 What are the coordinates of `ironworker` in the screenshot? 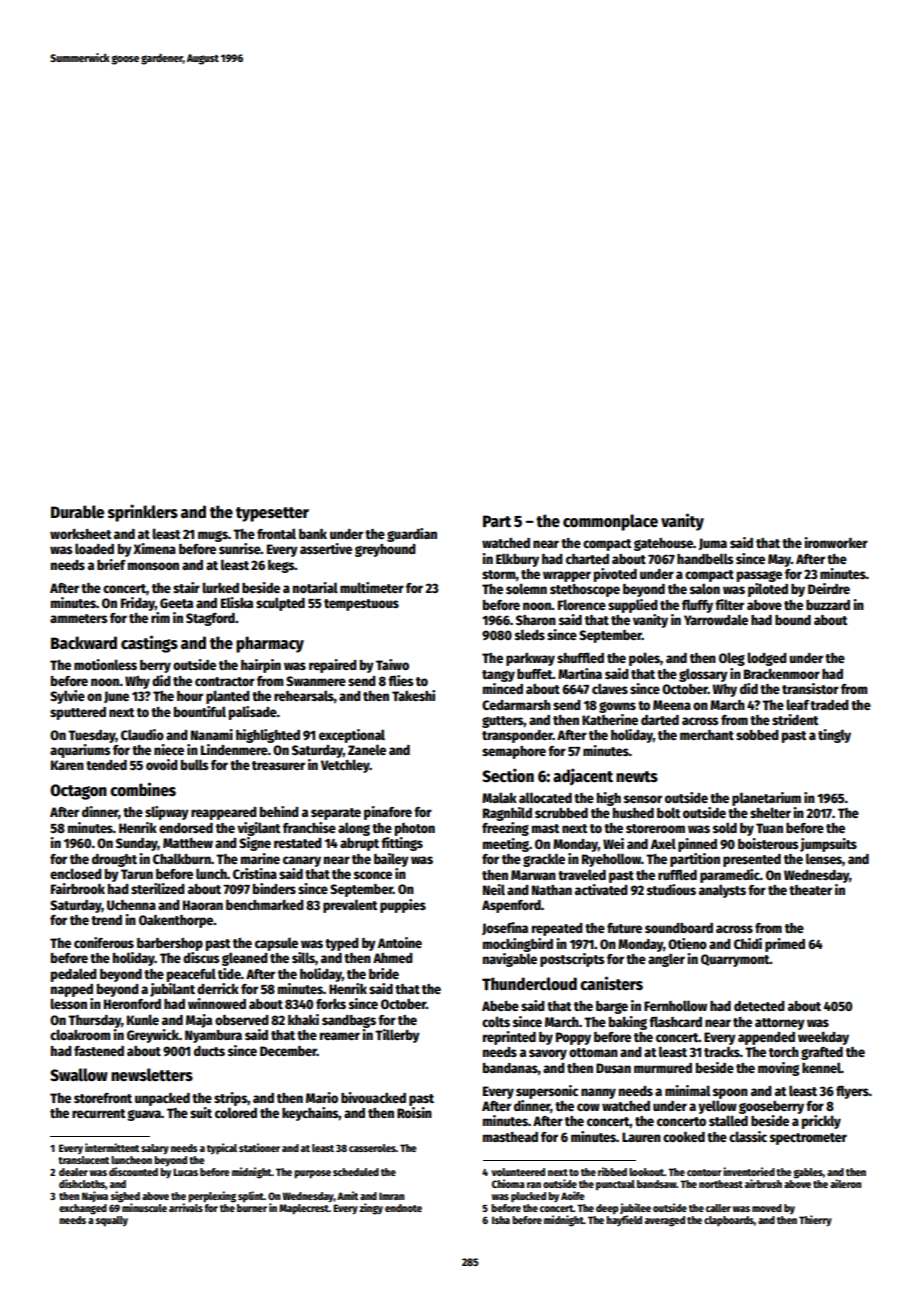 It's located at (836, 542).
